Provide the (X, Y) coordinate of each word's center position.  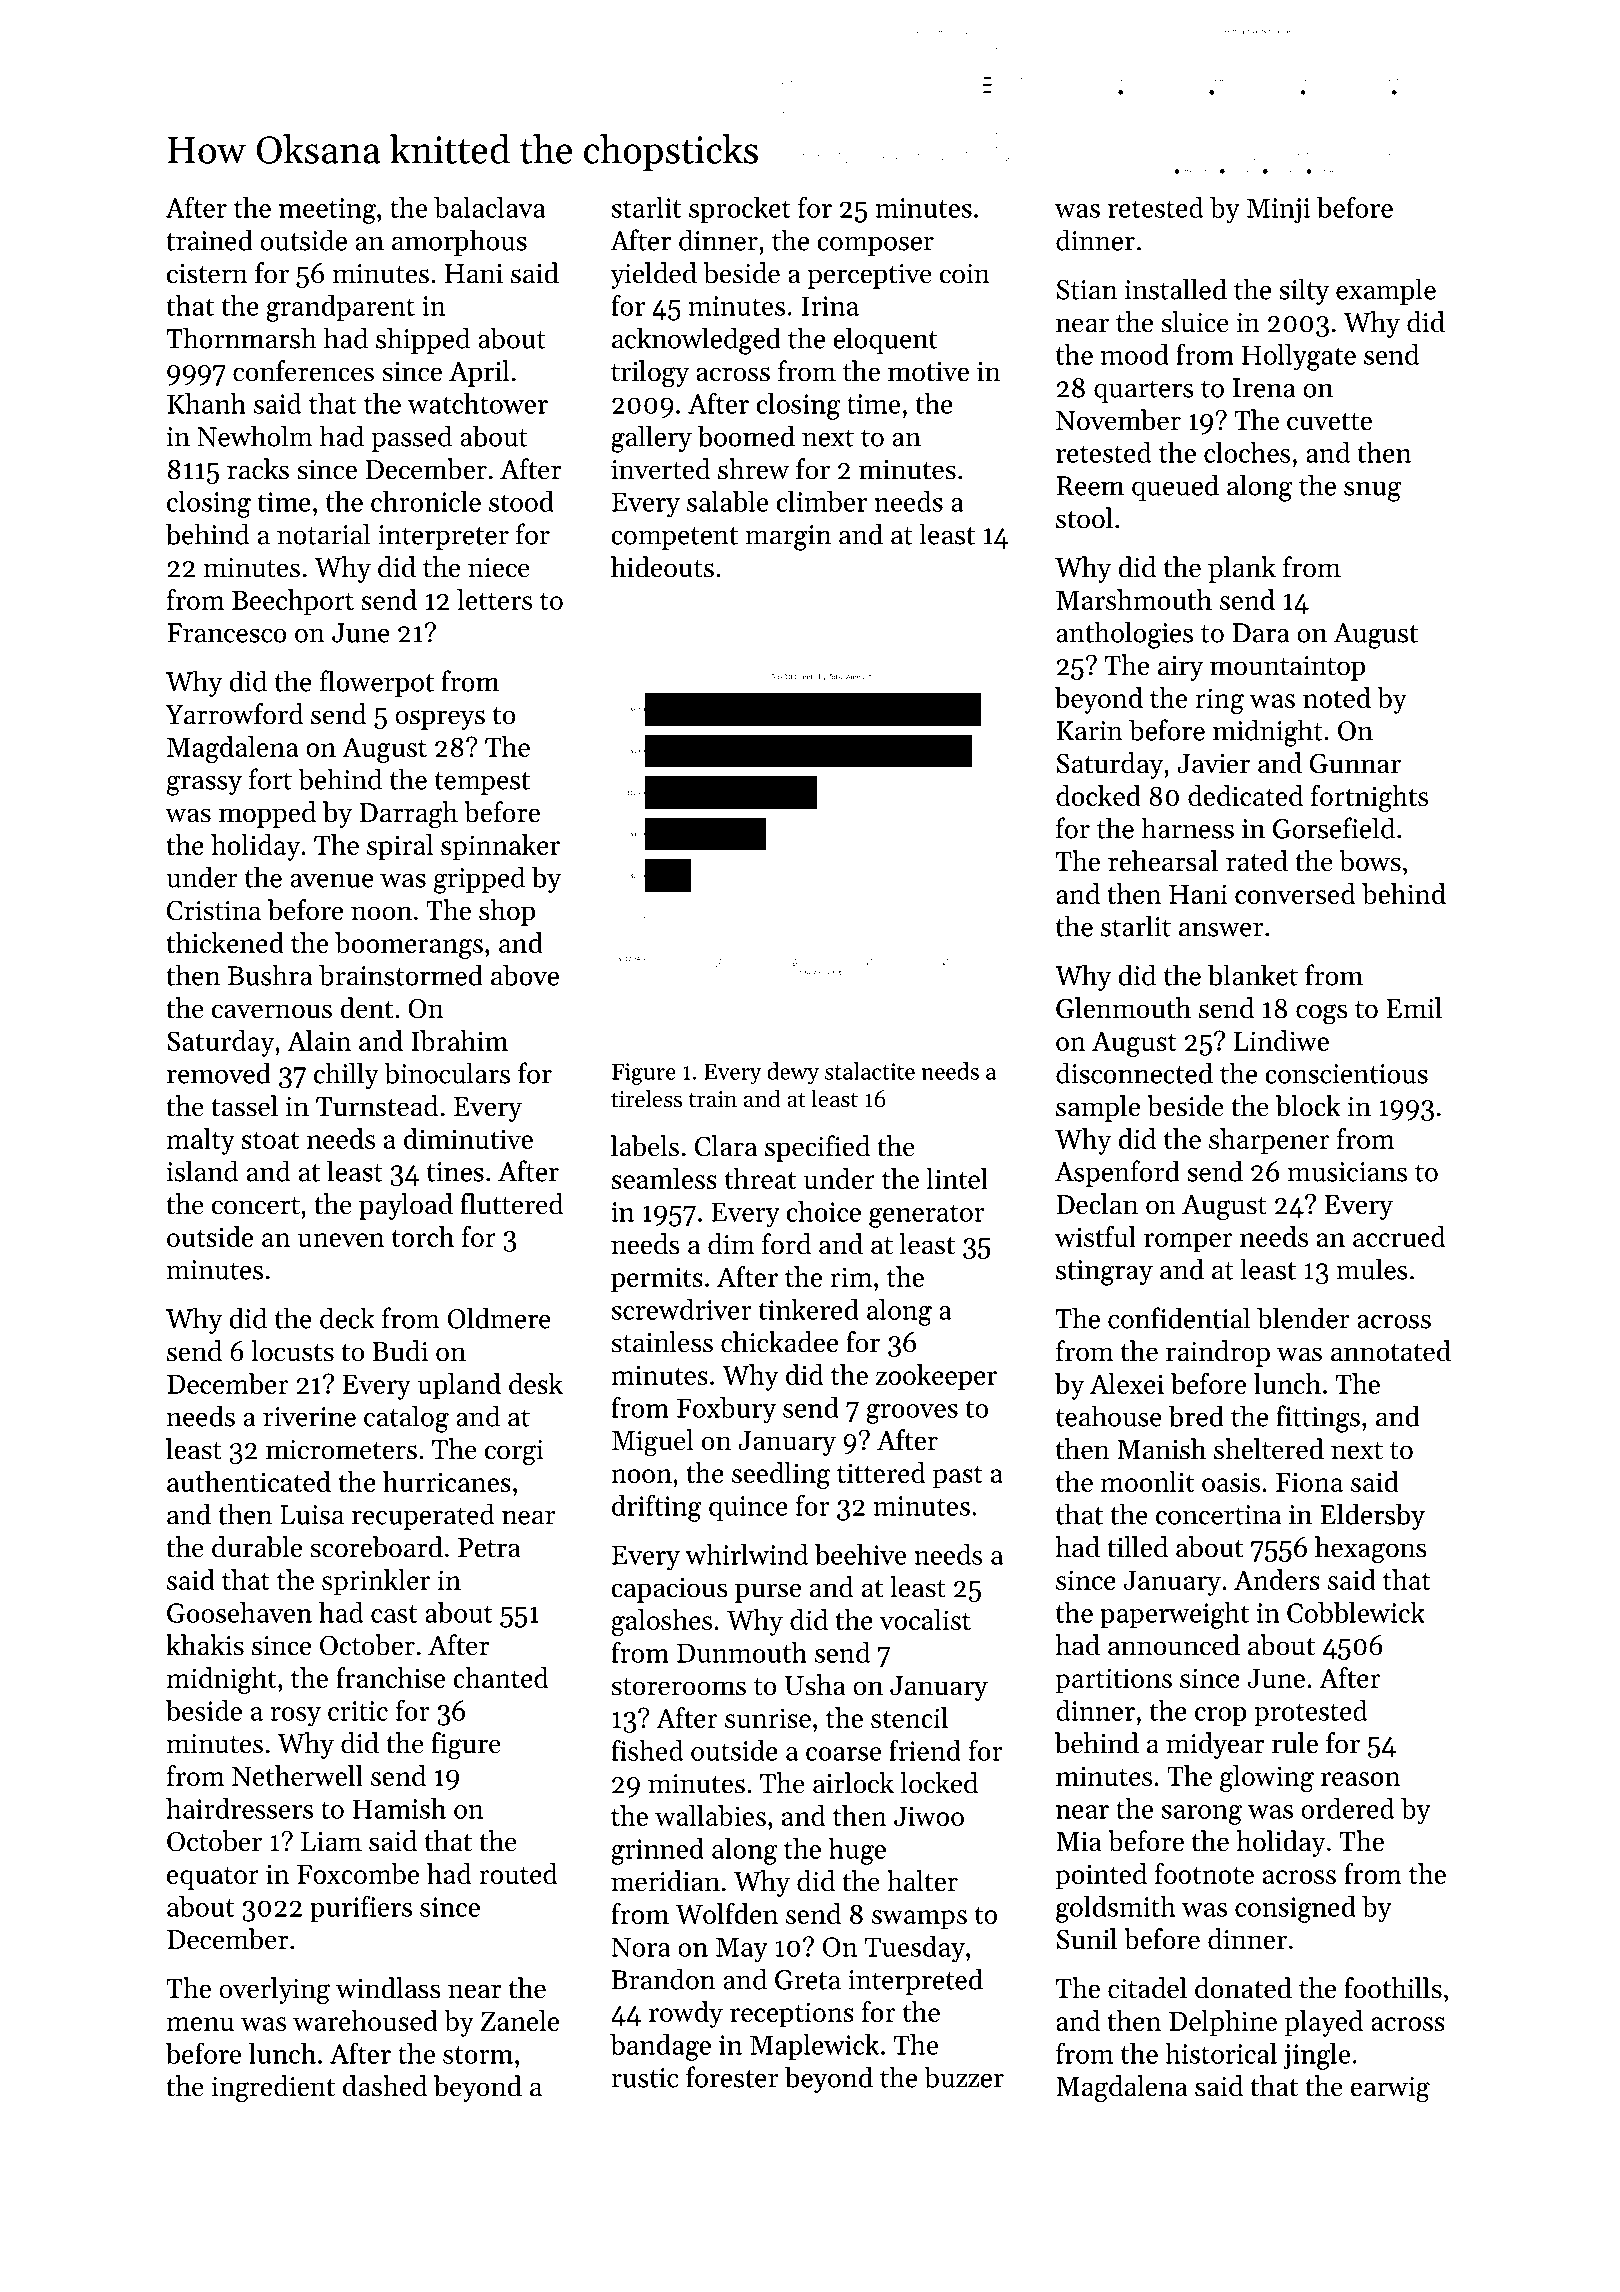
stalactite (870, 1071)
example (1386, 291)
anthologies (1124, 635)
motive (928, 372)
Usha (815, 1685)
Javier (1213, 764)
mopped (267, 814)
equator (213, 1878)
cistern (207, 274)
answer (1221, 930)
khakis (205, 1645)
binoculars (447, 1073)
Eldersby (1372, 1516)
